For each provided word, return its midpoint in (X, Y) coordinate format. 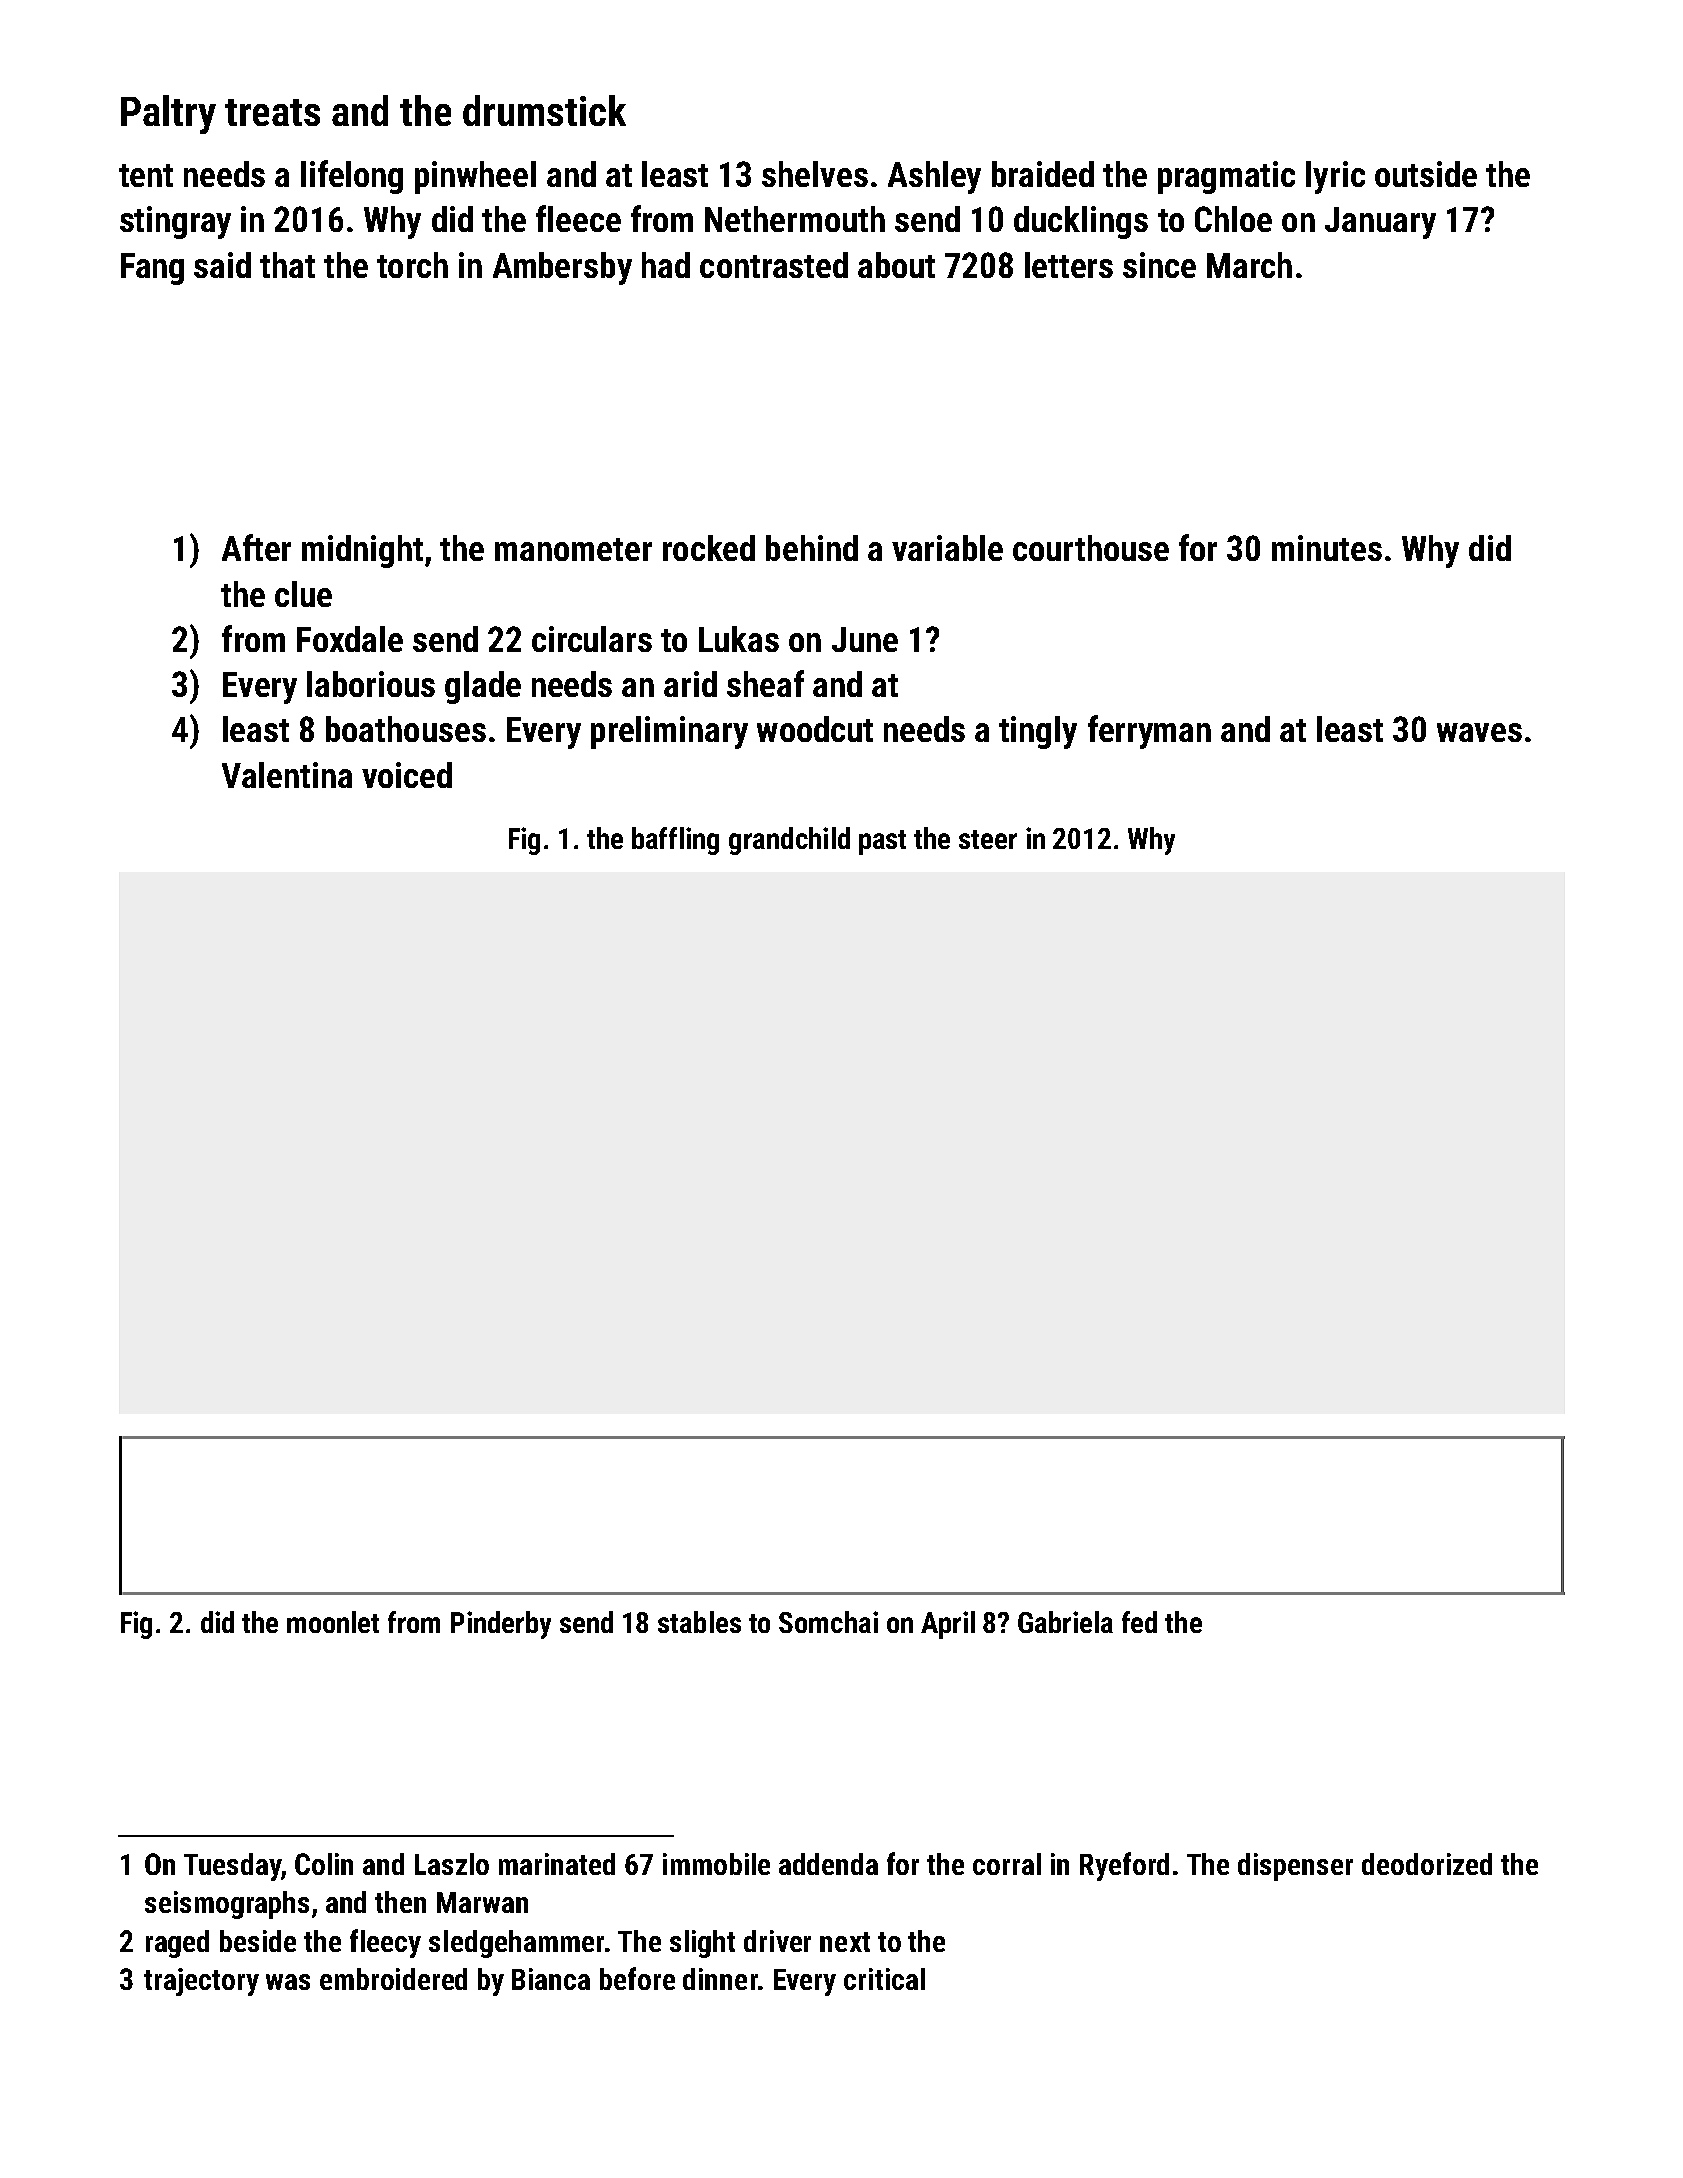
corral (1007, 1864)
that (287, 265)
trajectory (201, 1982)
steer (988, 839)
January (1380, 223)
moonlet (333, 1622)
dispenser (1295, 1867)
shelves (815, 174)
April (948, 1625)
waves (1479, 732)
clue (303, 594)
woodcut (815, 729)
